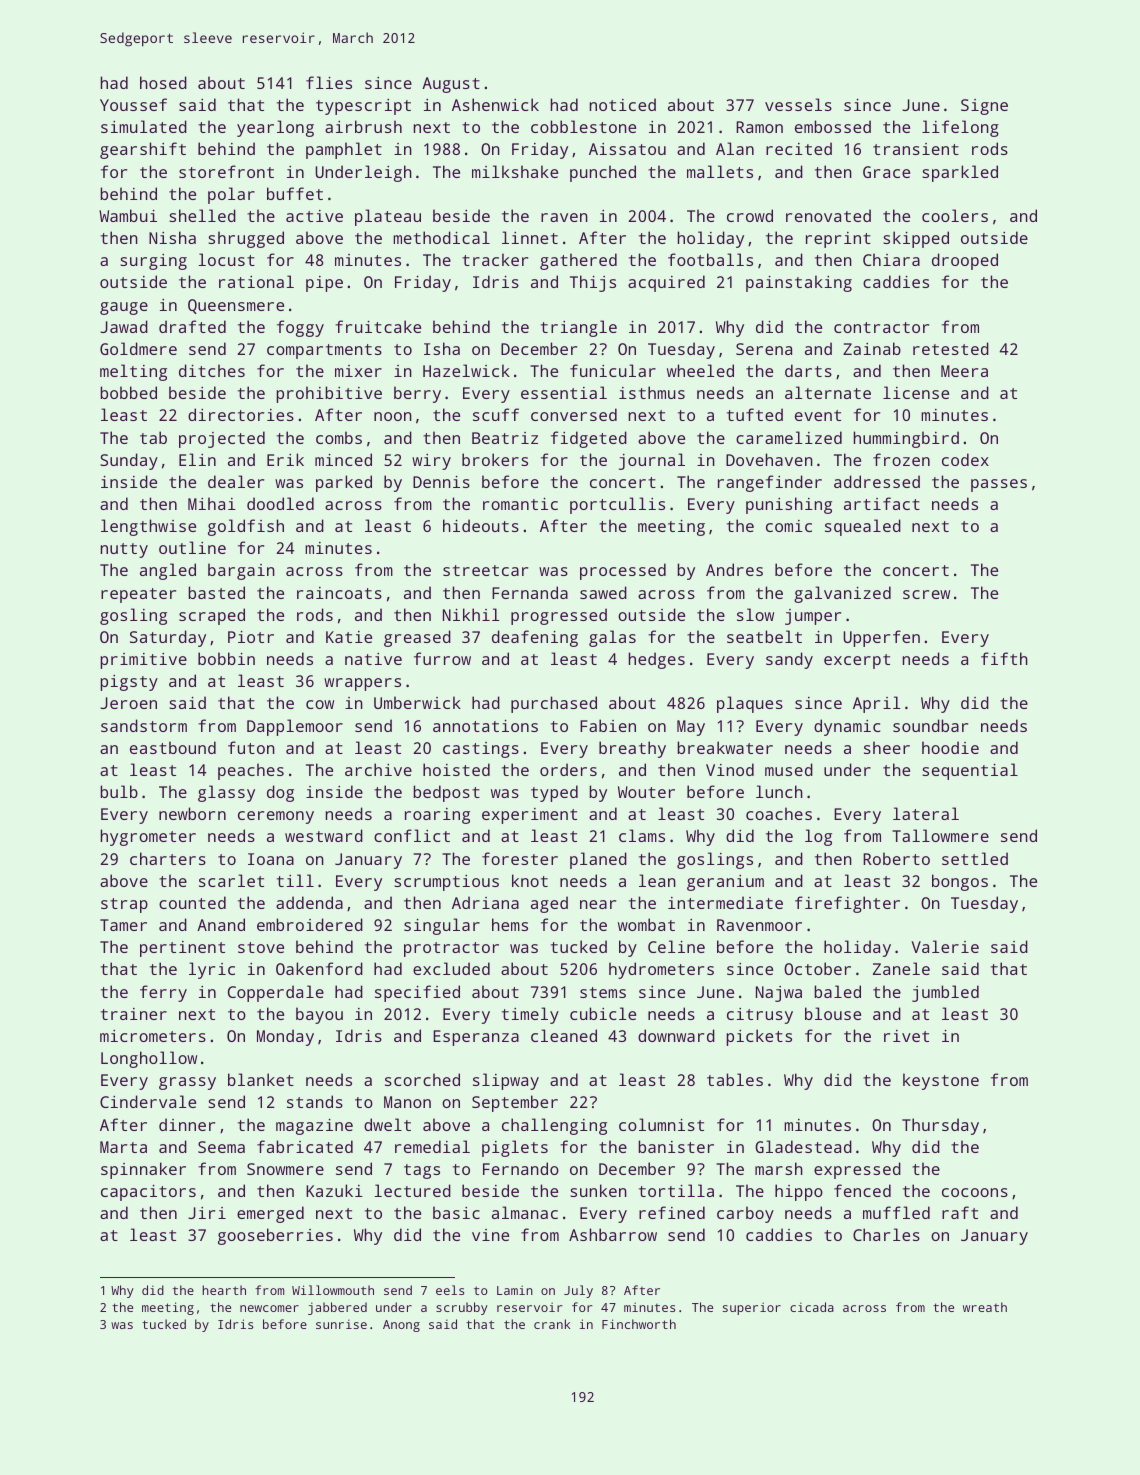 This screenshot has width=1140, height=1475. I want to click on sunrise, so click(341, 1324).
